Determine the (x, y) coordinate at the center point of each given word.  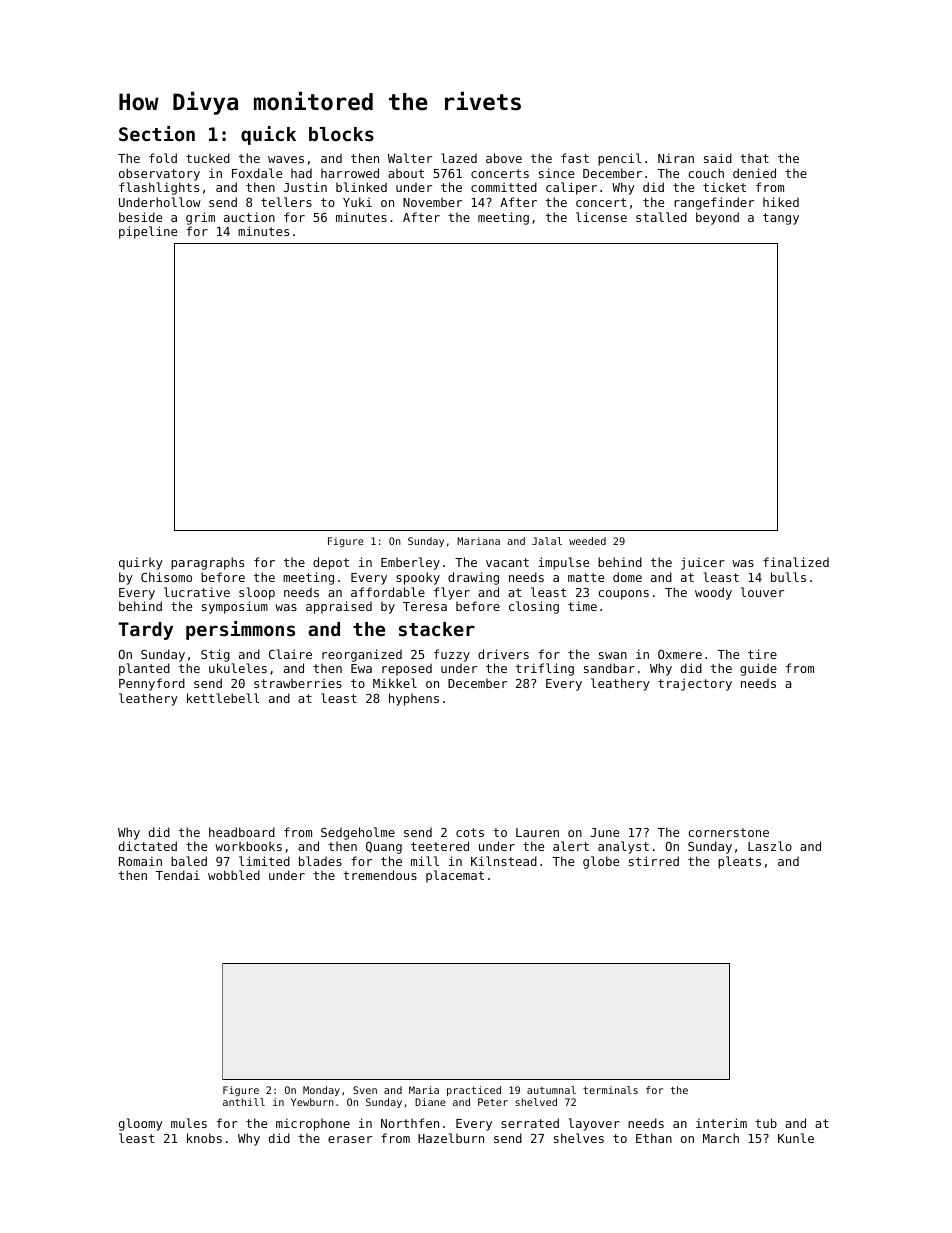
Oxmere (680, 654)
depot (331, 563)
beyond (717, 218)
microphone (313, 1124)
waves (286, 159)
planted (144, 669)
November (432, 202)
